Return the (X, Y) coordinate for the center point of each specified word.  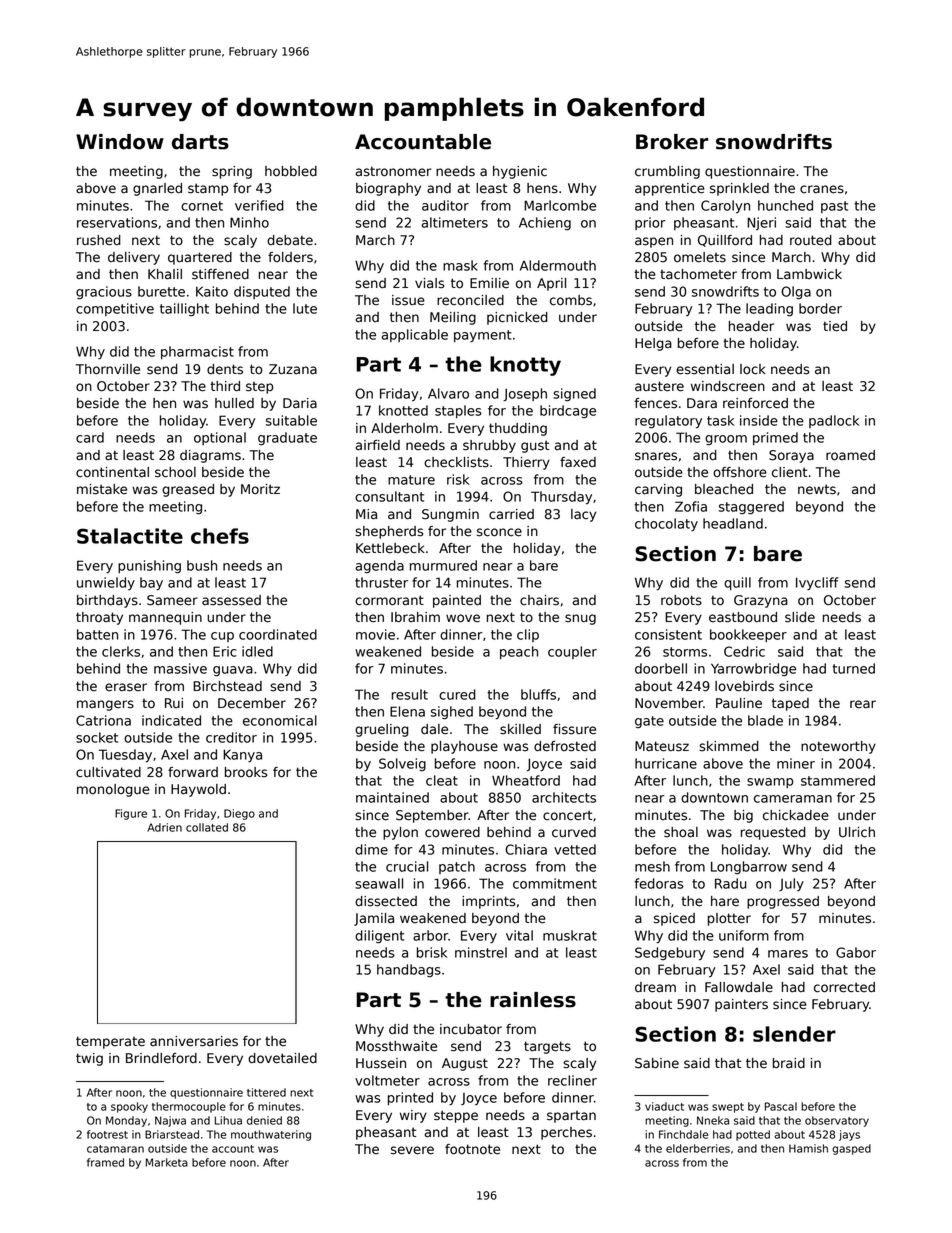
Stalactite (130, 536)
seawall (379, 883)
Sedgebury (670, 954)
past (834, 207)
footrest (107, 1134)
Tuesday (125, 756)
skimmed (729, 746)
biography (388, 189)
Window (120, 142)
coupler (572, 652)
